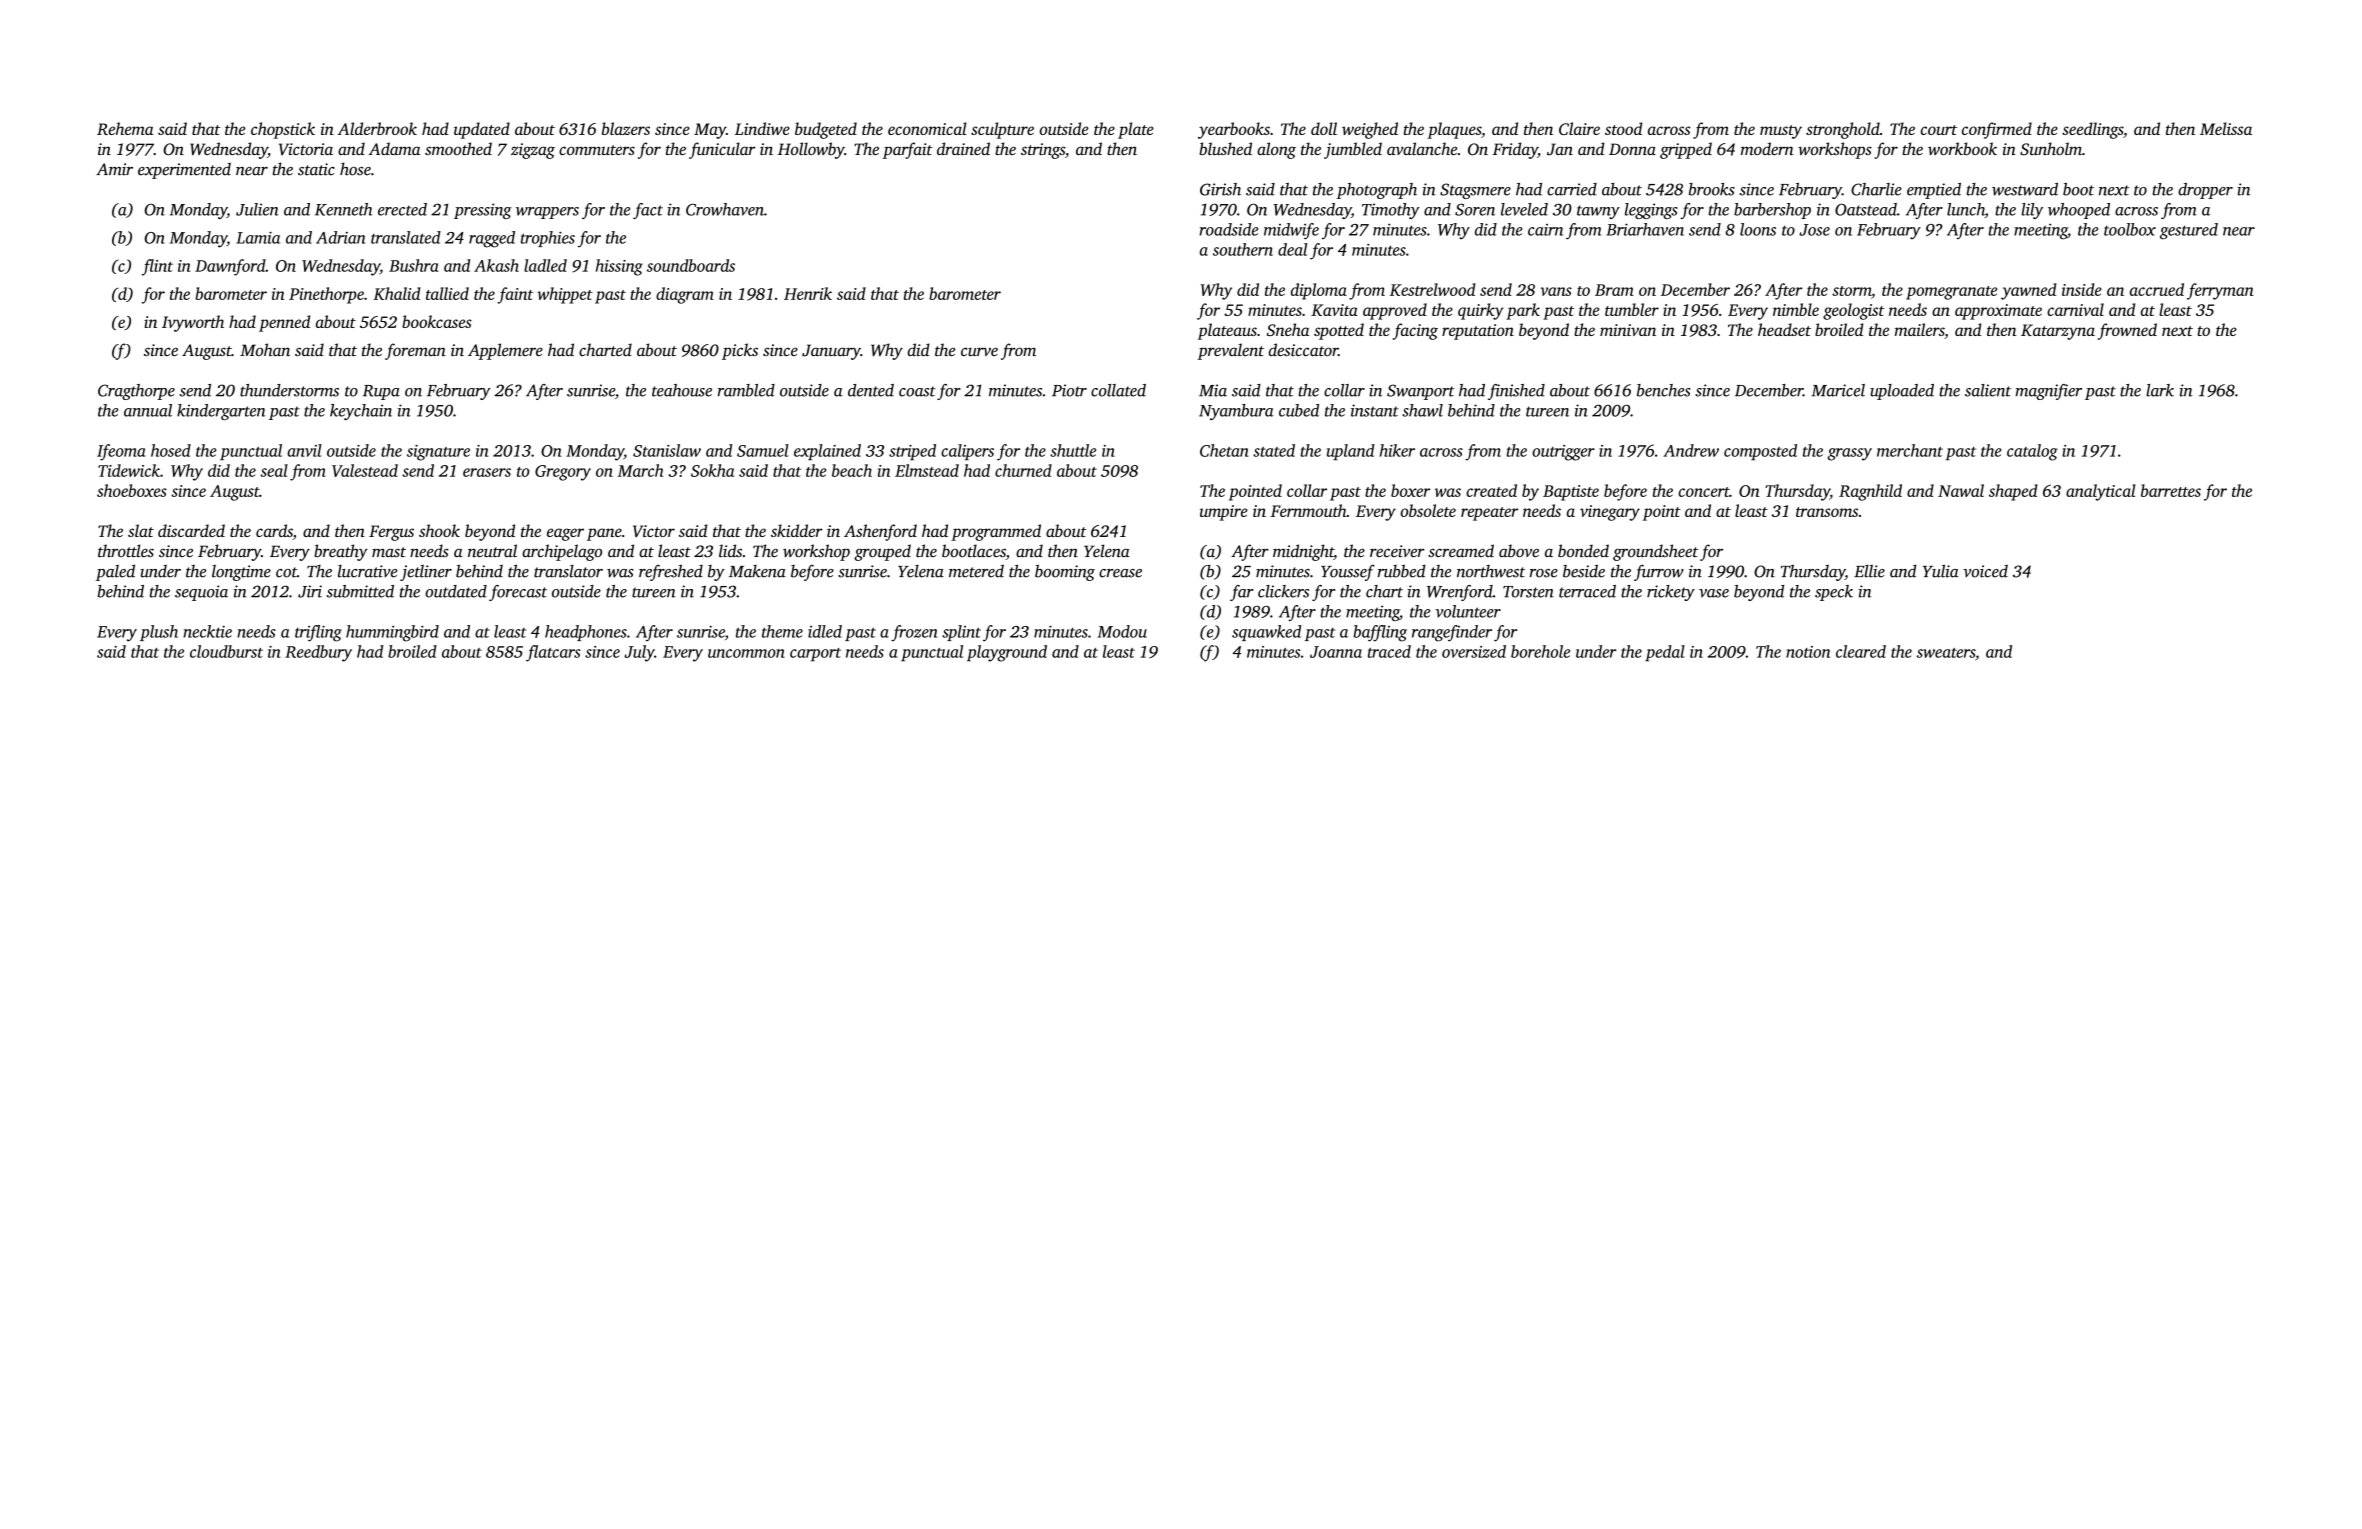 Image resolution: width=2362 pixels, height=1529 pixels. Describe the element at coordinates (1988, 390) in the screenshot. I see `salient` at that location.
